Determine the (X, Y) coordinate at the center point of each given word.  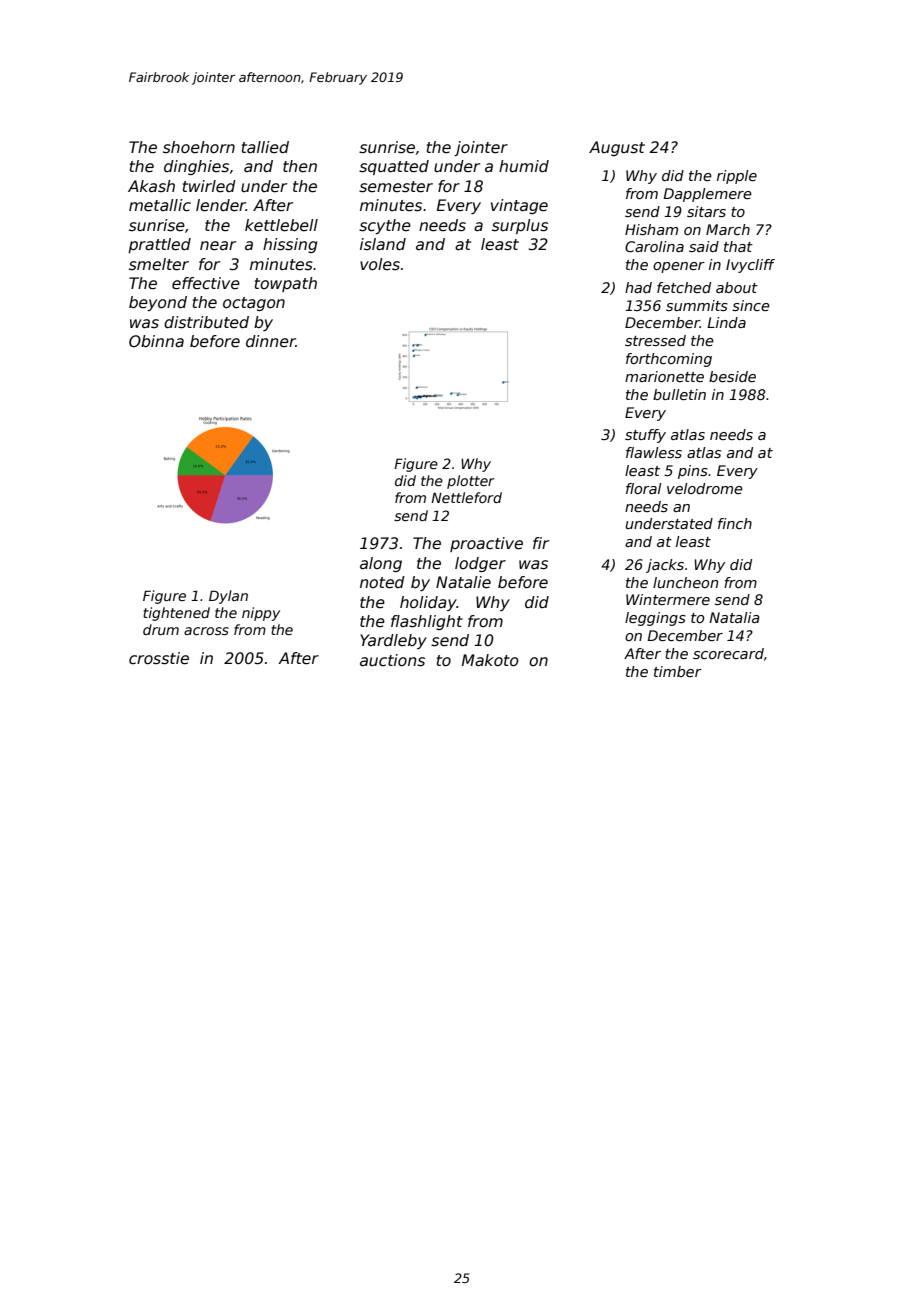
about (737, 287)
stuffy (645, 436)
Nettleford (466, 497)
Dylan (228, 597)
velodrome (705, 488)
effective (206, 283)
